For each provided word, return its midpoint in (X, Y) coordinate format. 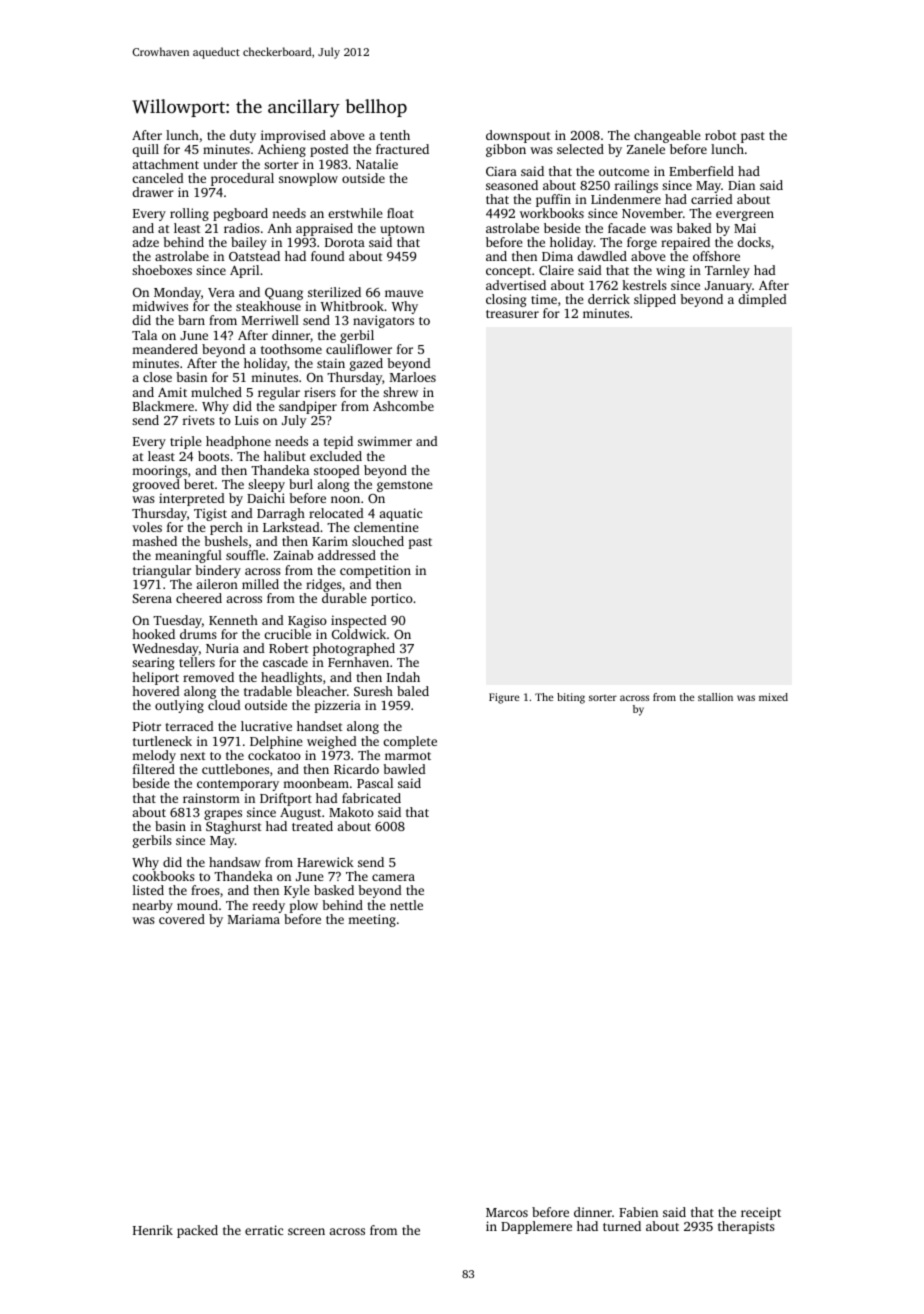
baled (413, 691)
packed (197, 1231)
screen (306, 1231)
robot (721, 135)
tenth (395, 135)
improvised (293, 136)
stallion (715, 697)
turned (622, 1226)
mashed (154, 541)
